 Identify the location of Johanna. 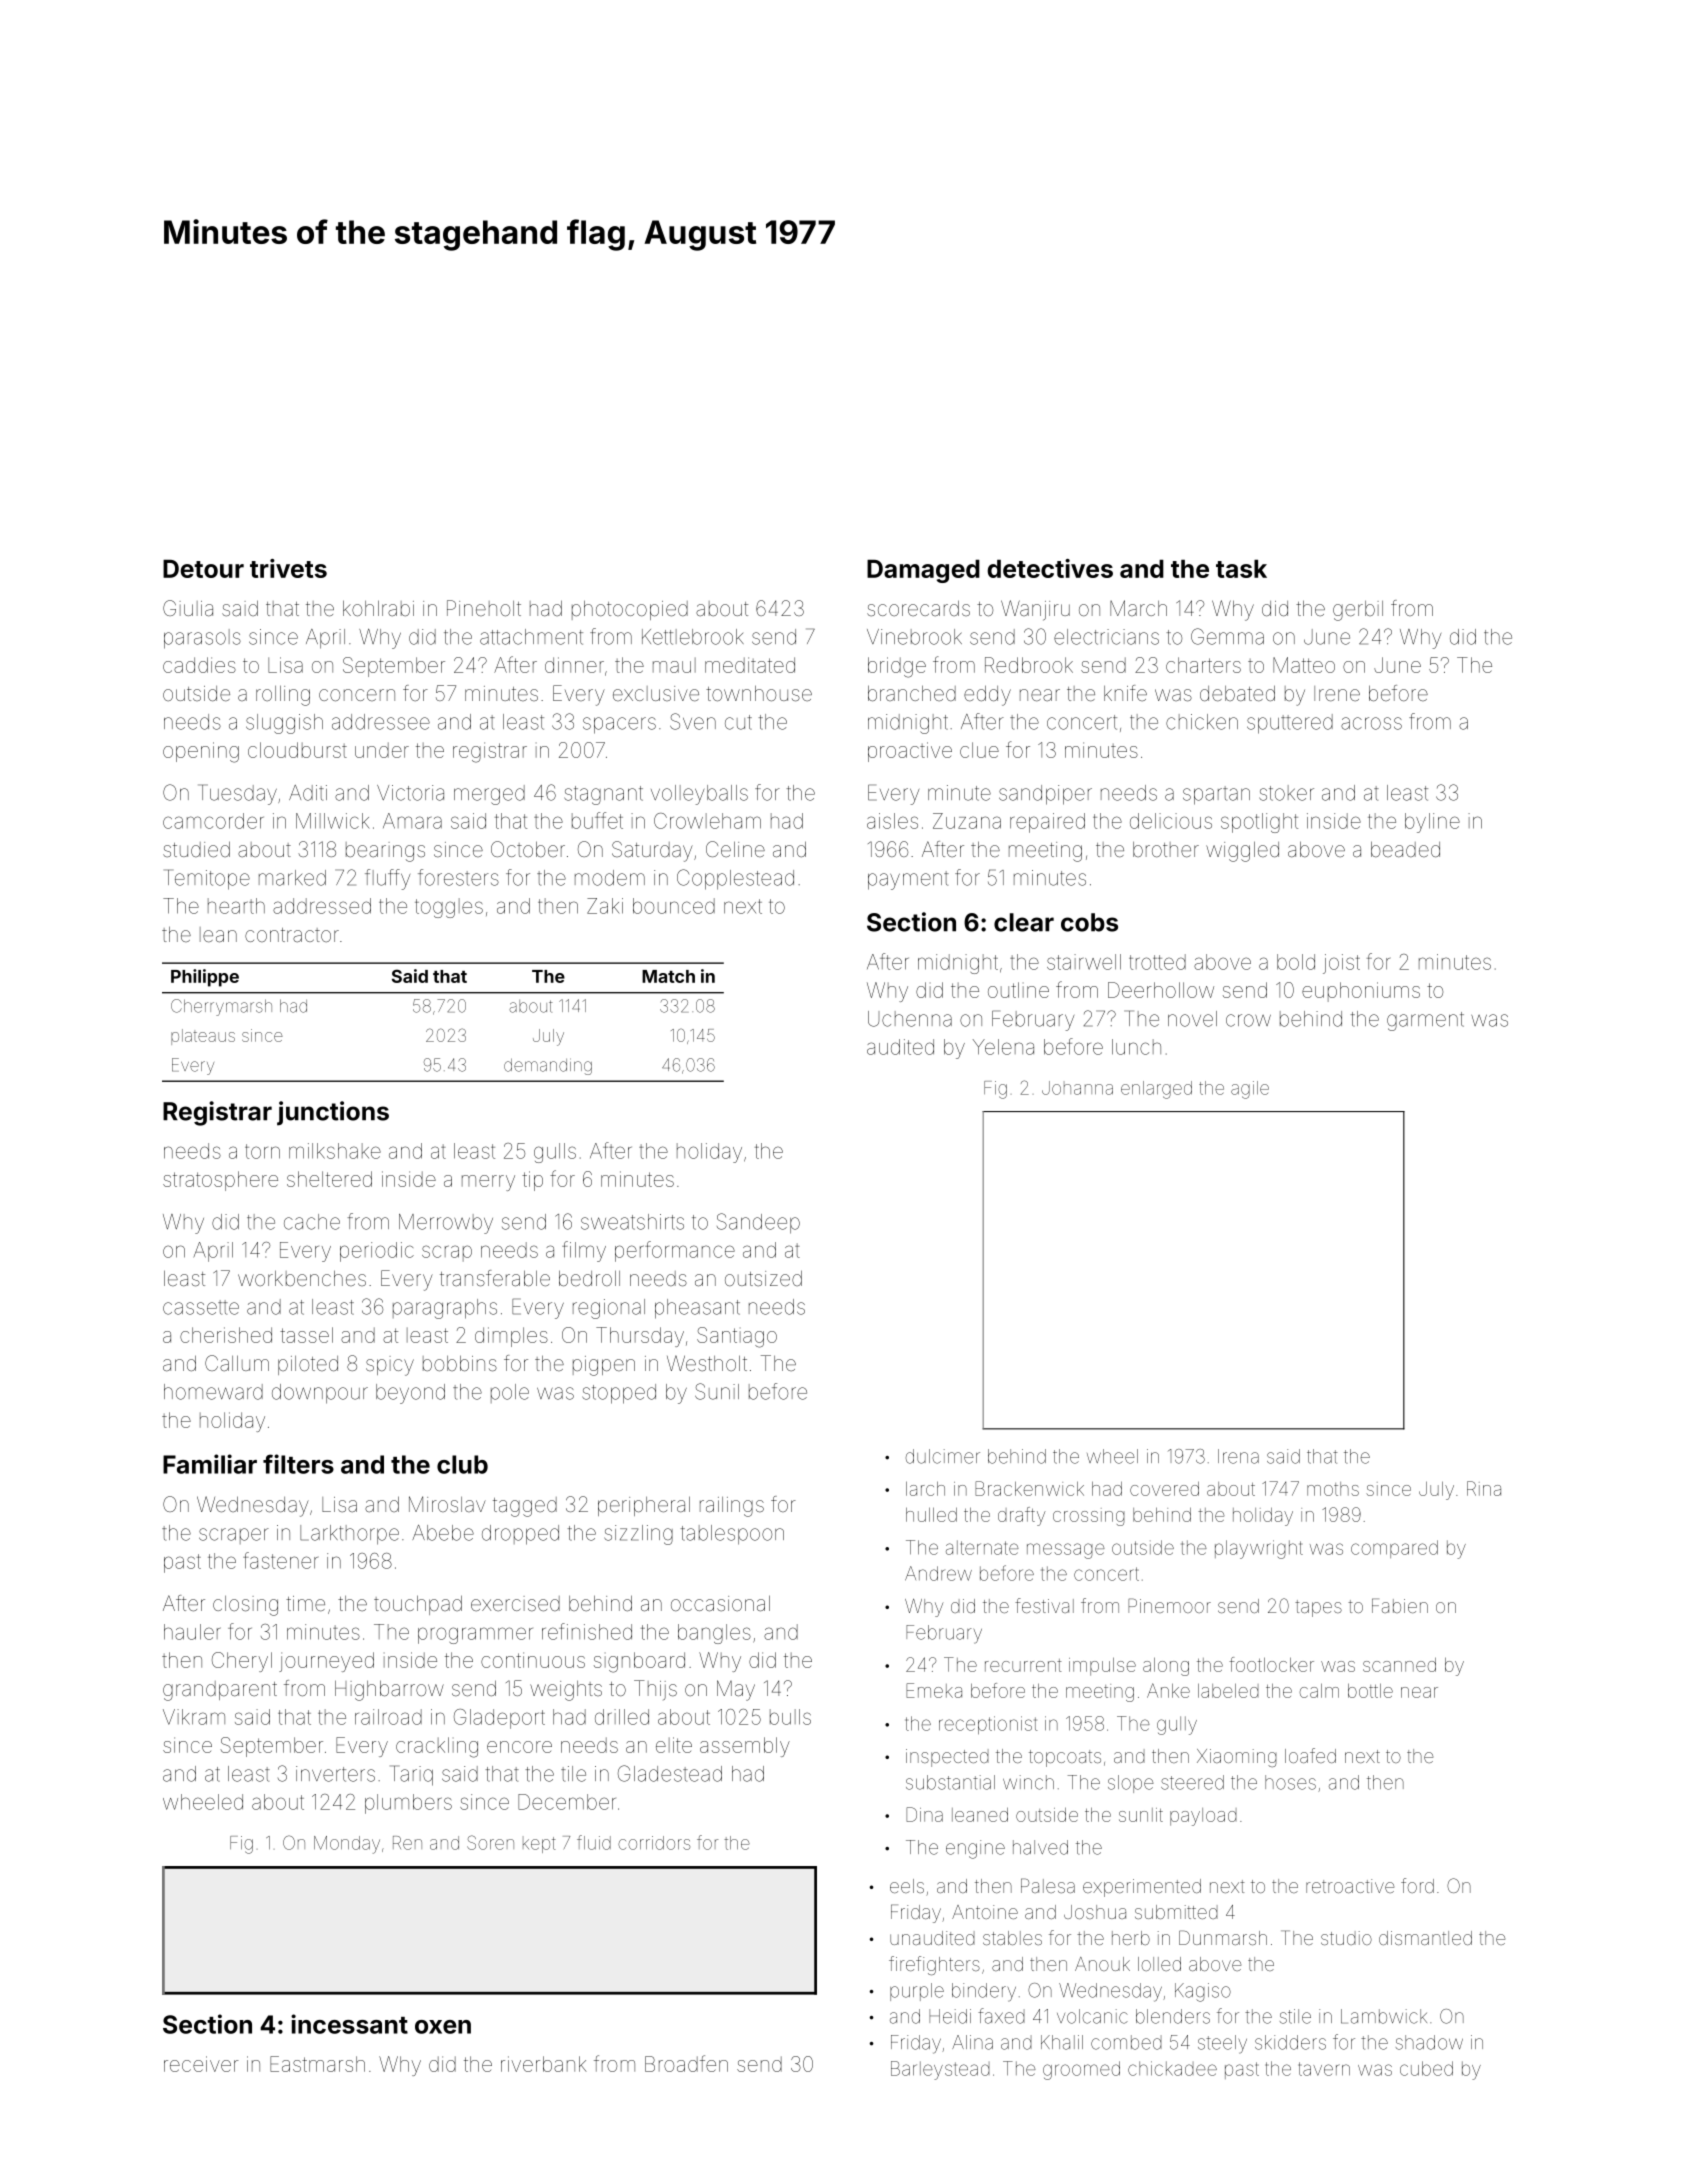
(1077, 1088).
